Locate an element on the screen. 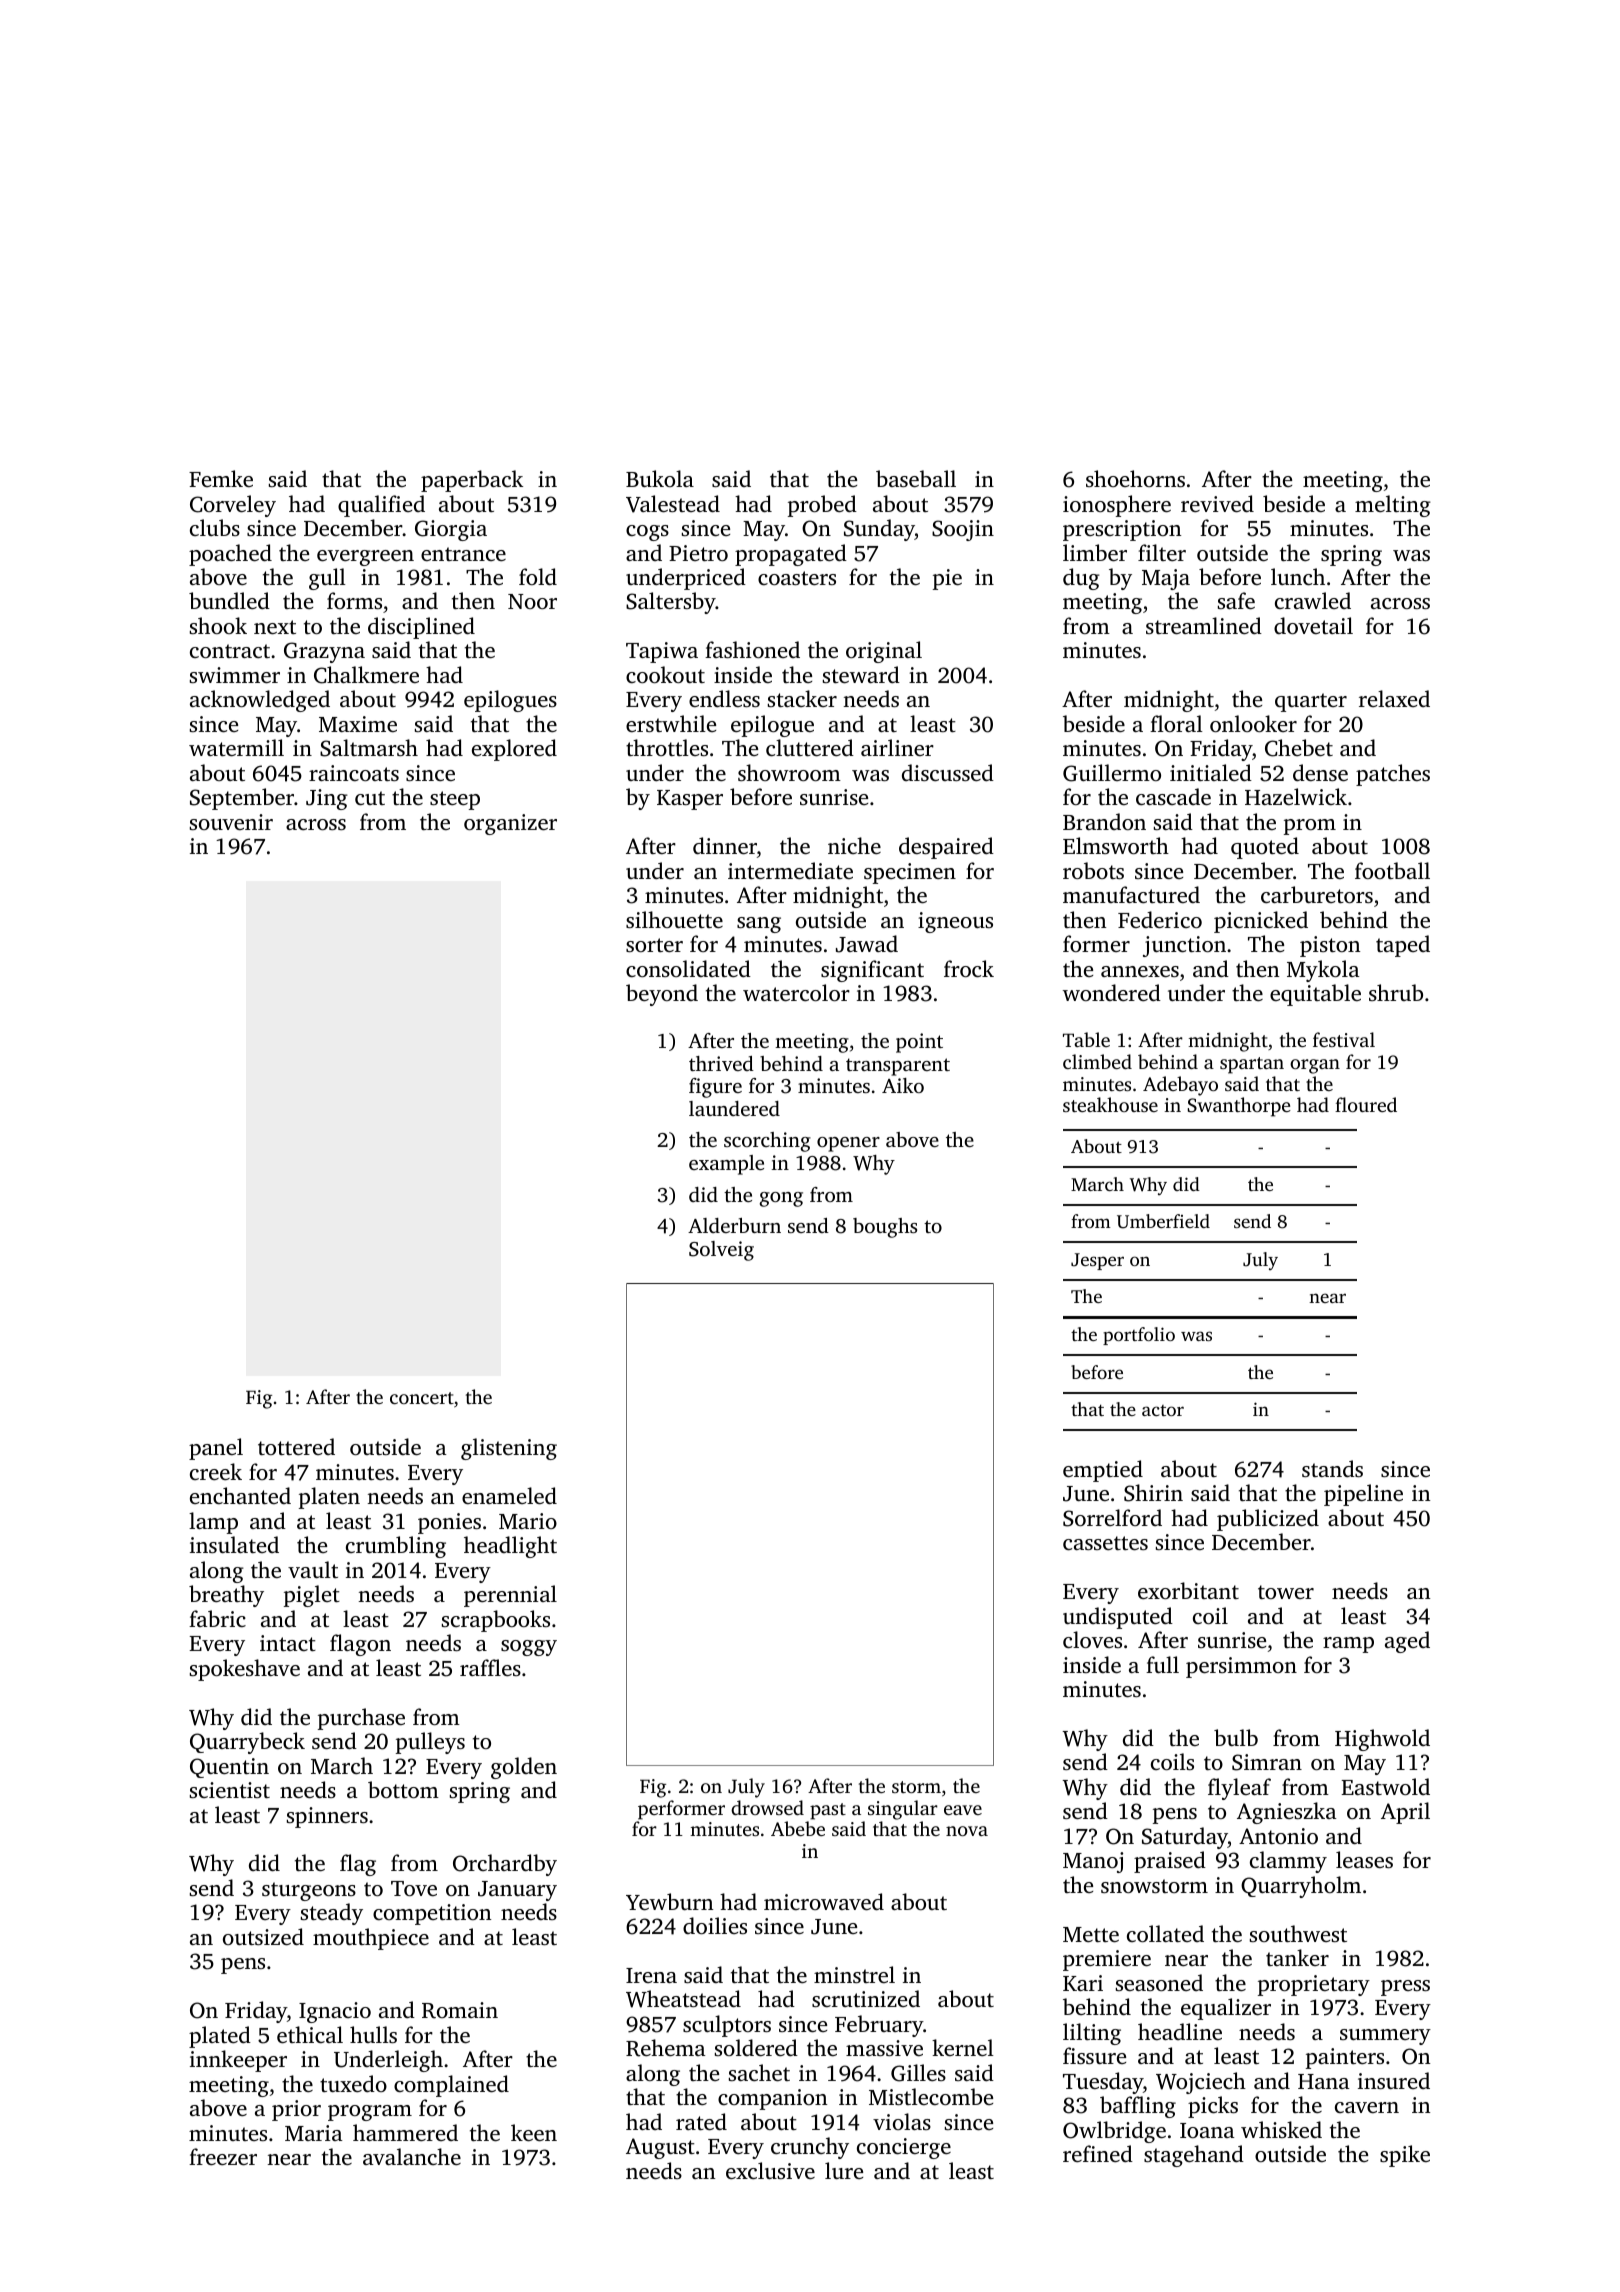 This screenshot has width=1620, height=2292. showroom is located at coordinates (789, 772).
